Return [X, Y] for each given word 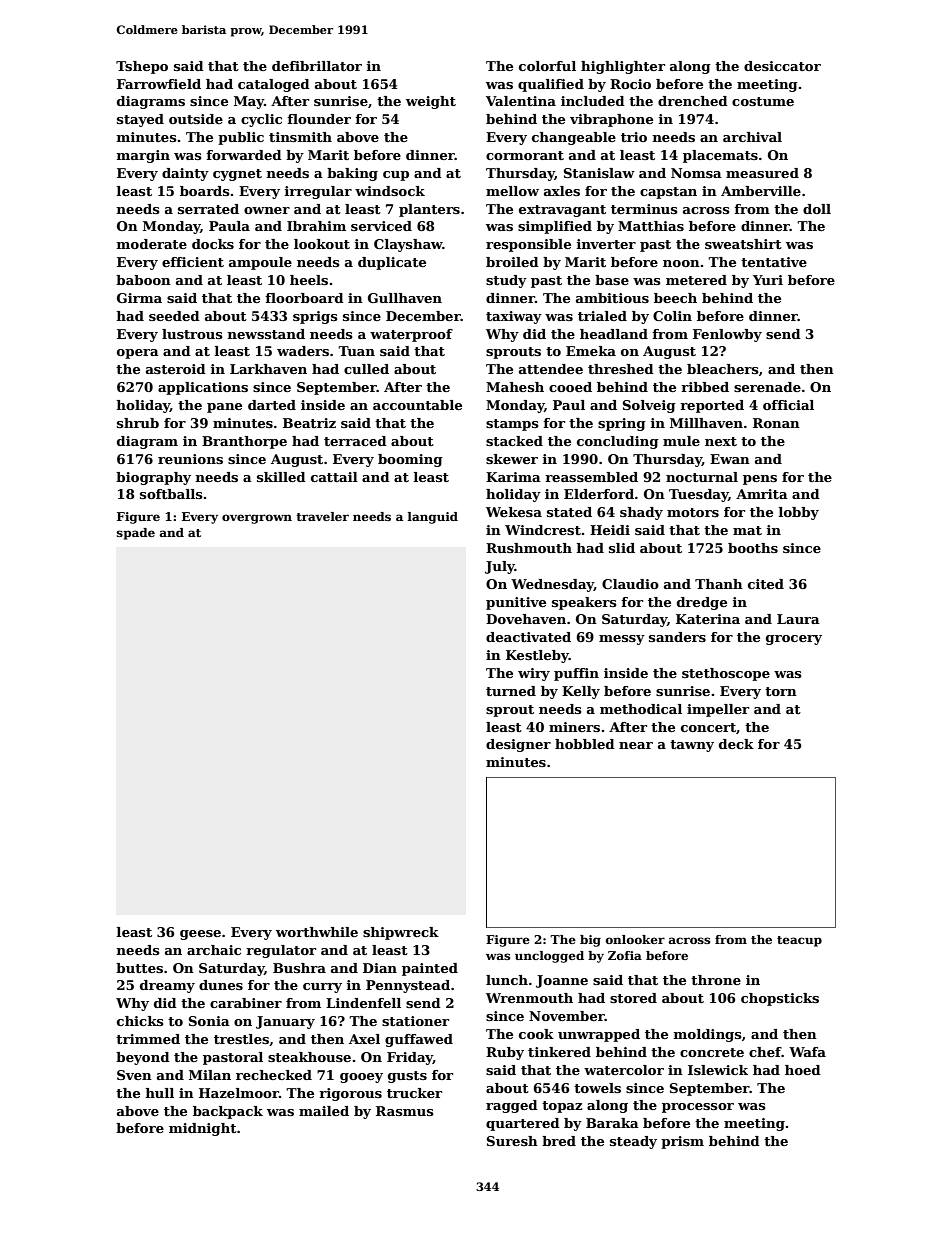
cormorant [525, 155]
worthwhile [317, 932]
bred [559, 1141]
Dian [380, 968]
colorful [547, 66]
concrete [712, 1052]
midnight [203, 1129]
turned [511, 691]
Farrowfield [159, 84]
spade [136, 534]
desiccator [782, 66]
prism [682, 1142]
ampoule [260, 263]
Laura [798, 619]
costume [763, 101]
